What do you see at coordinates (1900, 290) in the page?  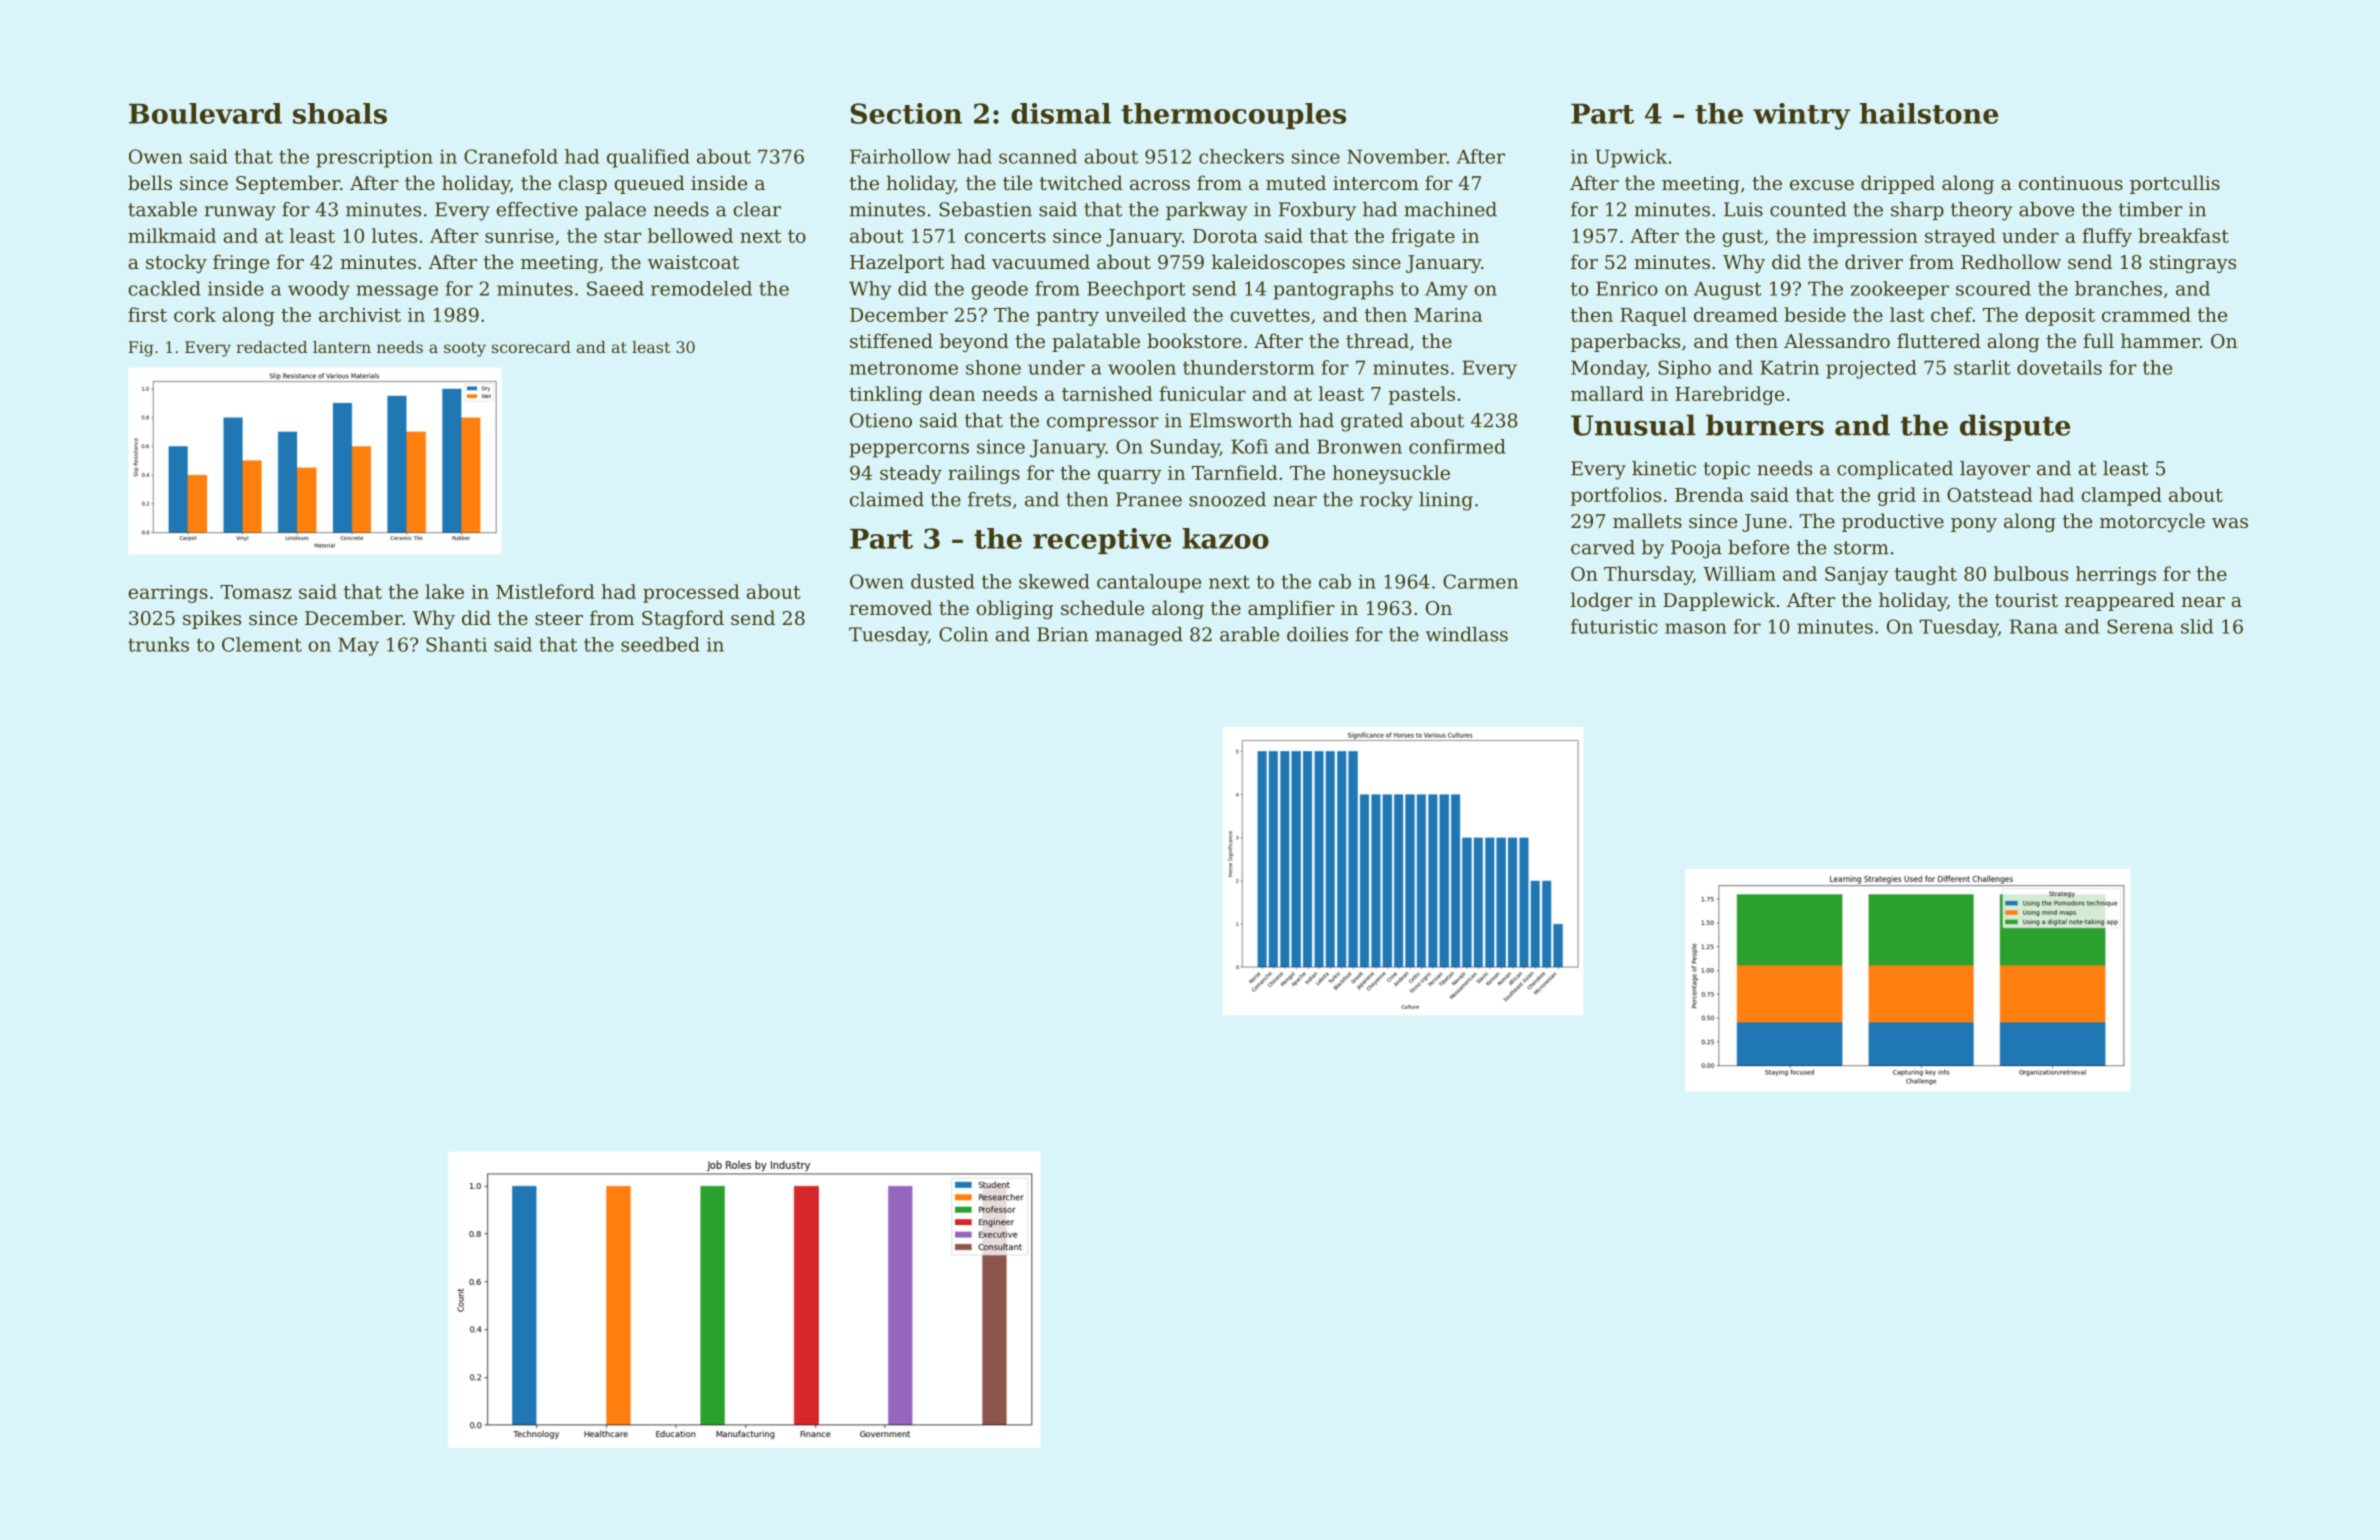 I see `zookeeper` at bounding box center [1900, 290].
